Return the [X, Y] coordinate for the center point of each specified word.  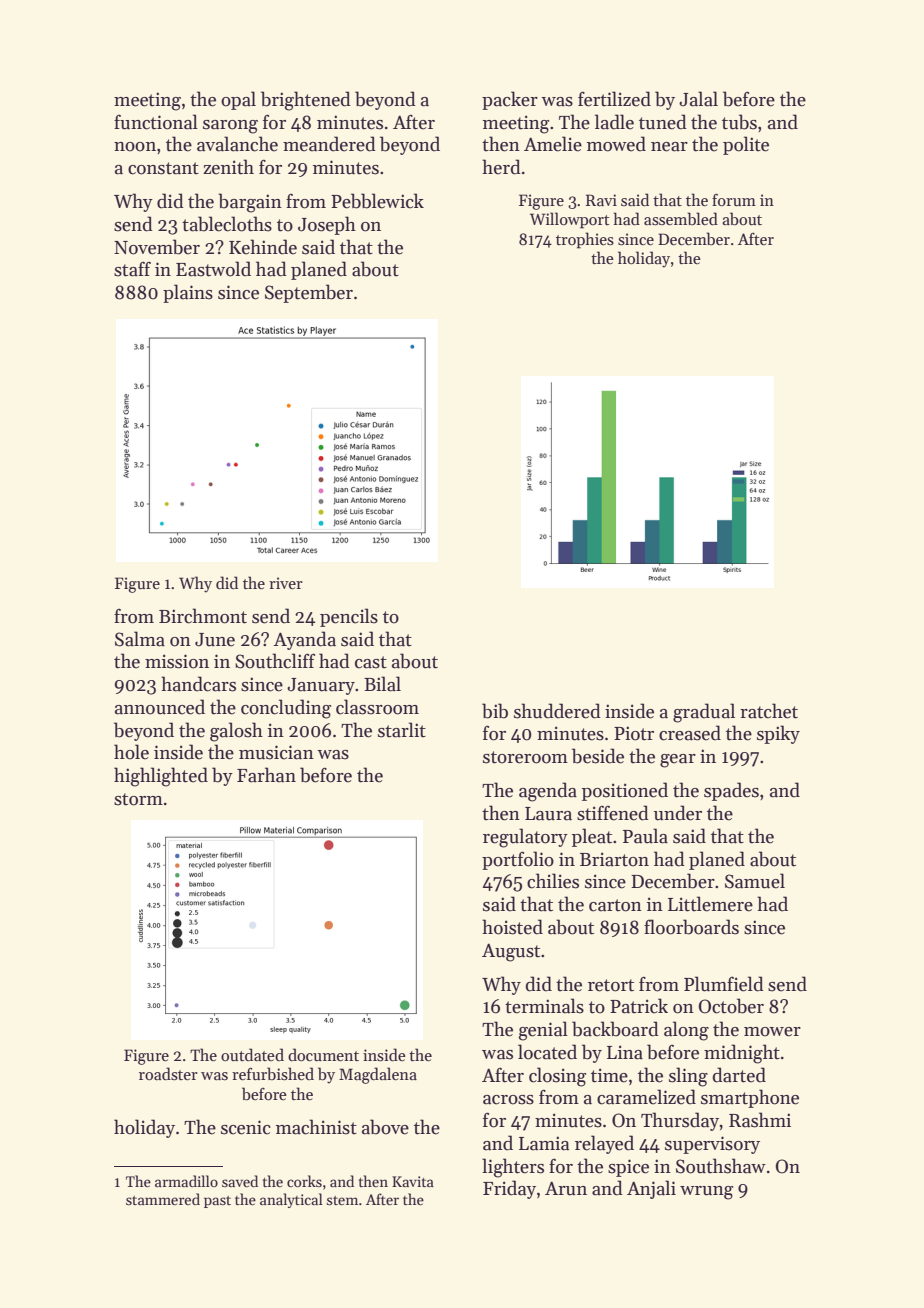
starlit [402, 730]
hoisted [512, 927]
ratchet [769, 711]
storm [138, 799]
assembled [681, 219]
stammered [163, 1199]
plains [188, 293]
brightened [306, 101]
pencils [349, 617]
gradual [704, 713]
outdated [252, 1054]
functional [156, 122]
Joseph [327, 225]
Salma [140, 639]
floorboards [691, 927]
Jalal [698, 99]
